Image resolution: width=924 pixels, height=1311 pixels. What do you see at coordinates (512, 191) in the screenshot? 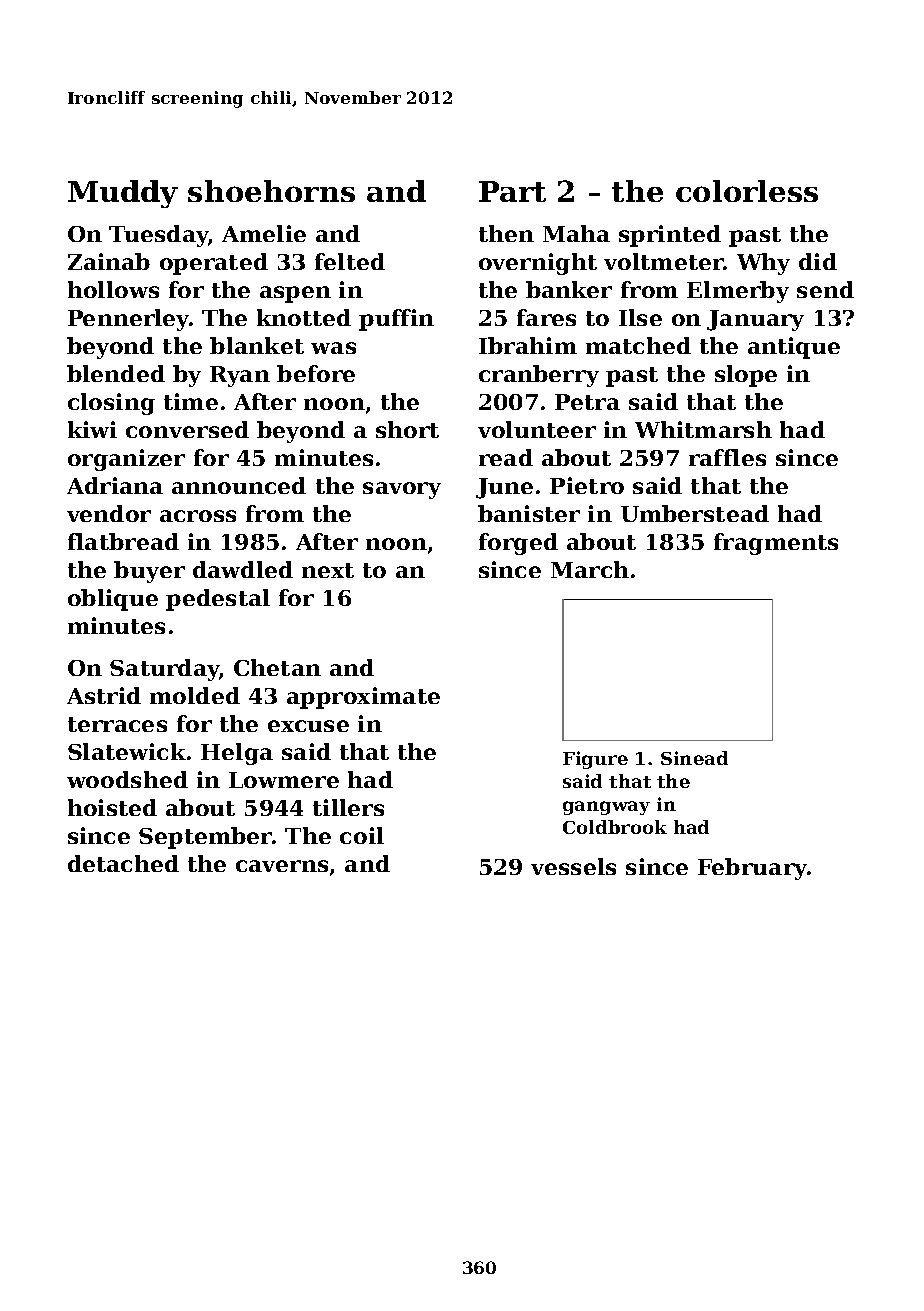
I see `Part` at bounding box center [512, 191].
